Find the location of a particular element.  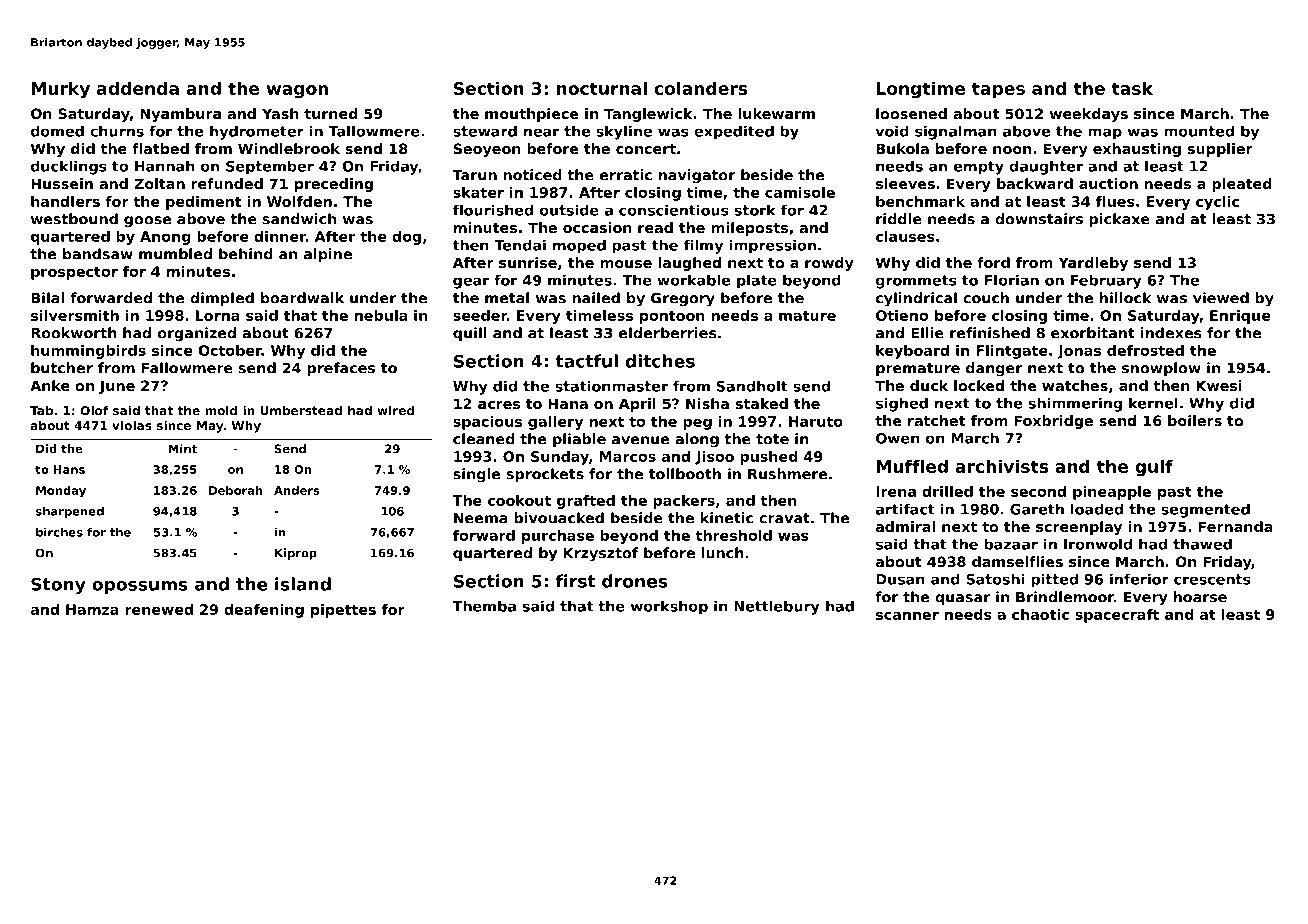

Hussein is located at coordinates (62, 183).
